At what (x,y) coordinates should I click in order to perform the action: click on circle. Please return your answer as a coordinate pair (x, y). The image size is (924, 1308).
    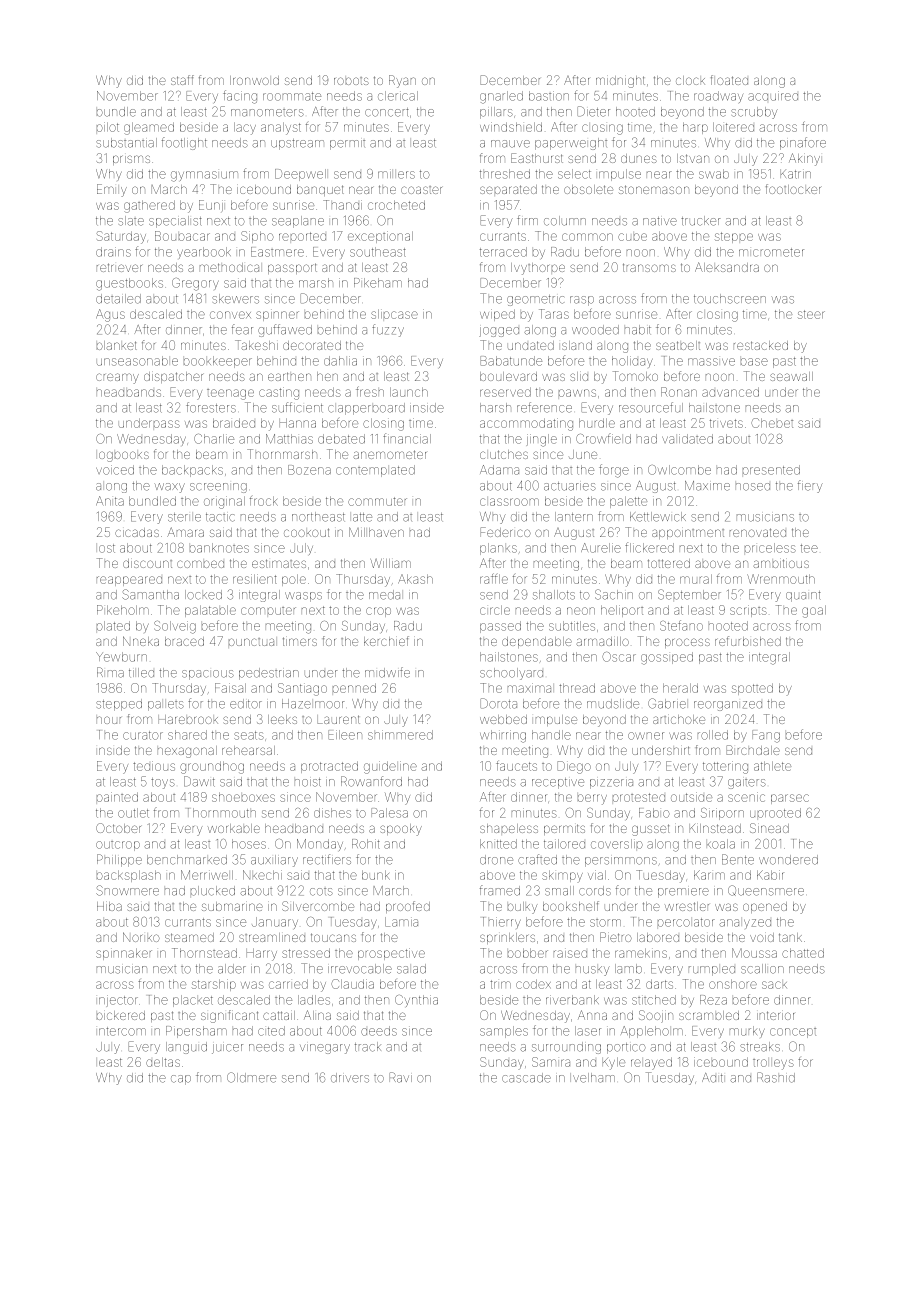
    Looking at the image, I should click on (495, 610).
